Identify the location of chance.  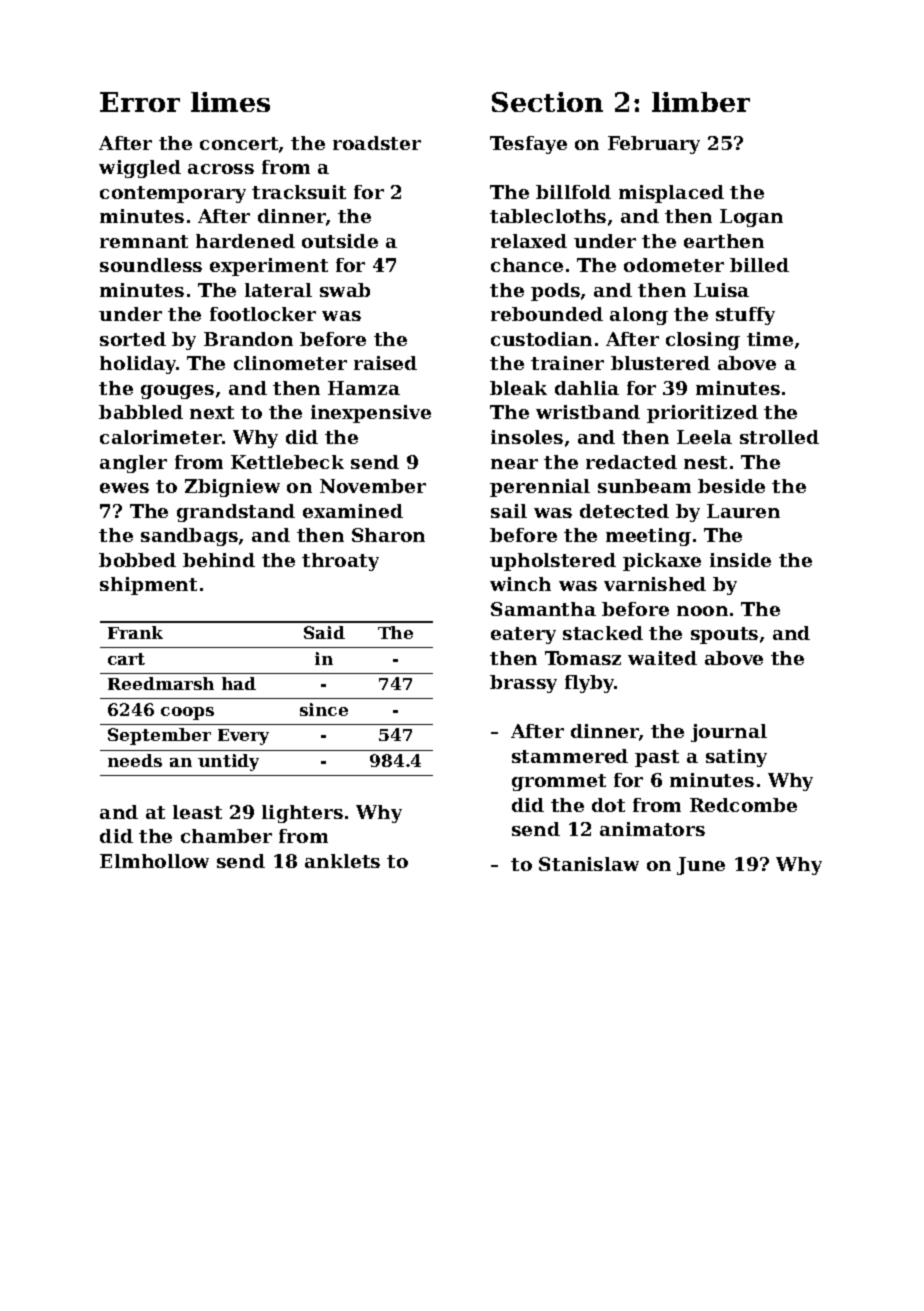
(527, 265).
